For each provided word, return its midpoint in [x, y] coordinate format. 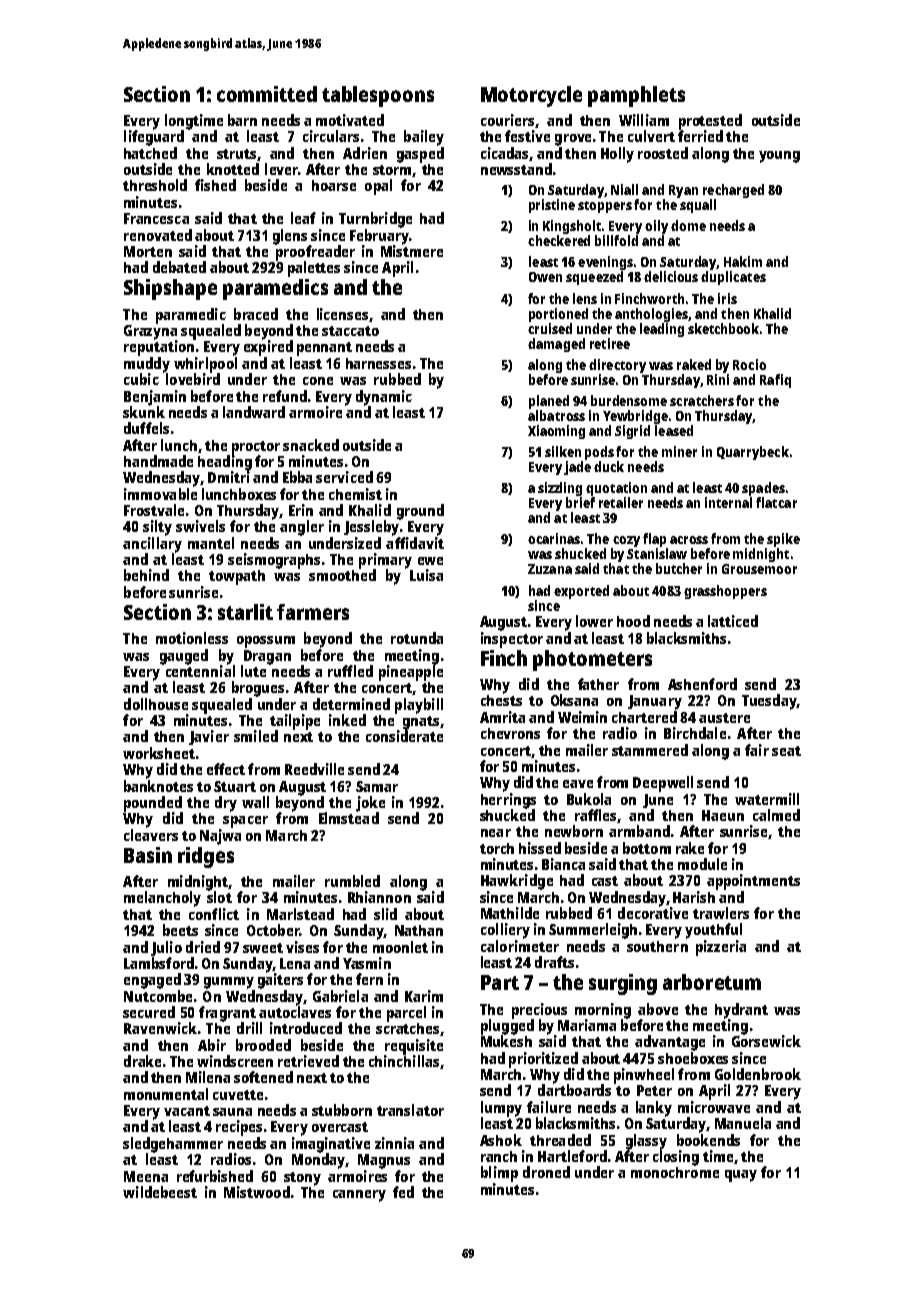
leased [674, 430]
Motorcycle [531, 96]
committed [267, 94]
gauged [184, 657]
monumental [166, 1094]
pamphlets [636, 96]
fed [403, 1192]
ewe [430, 561]
